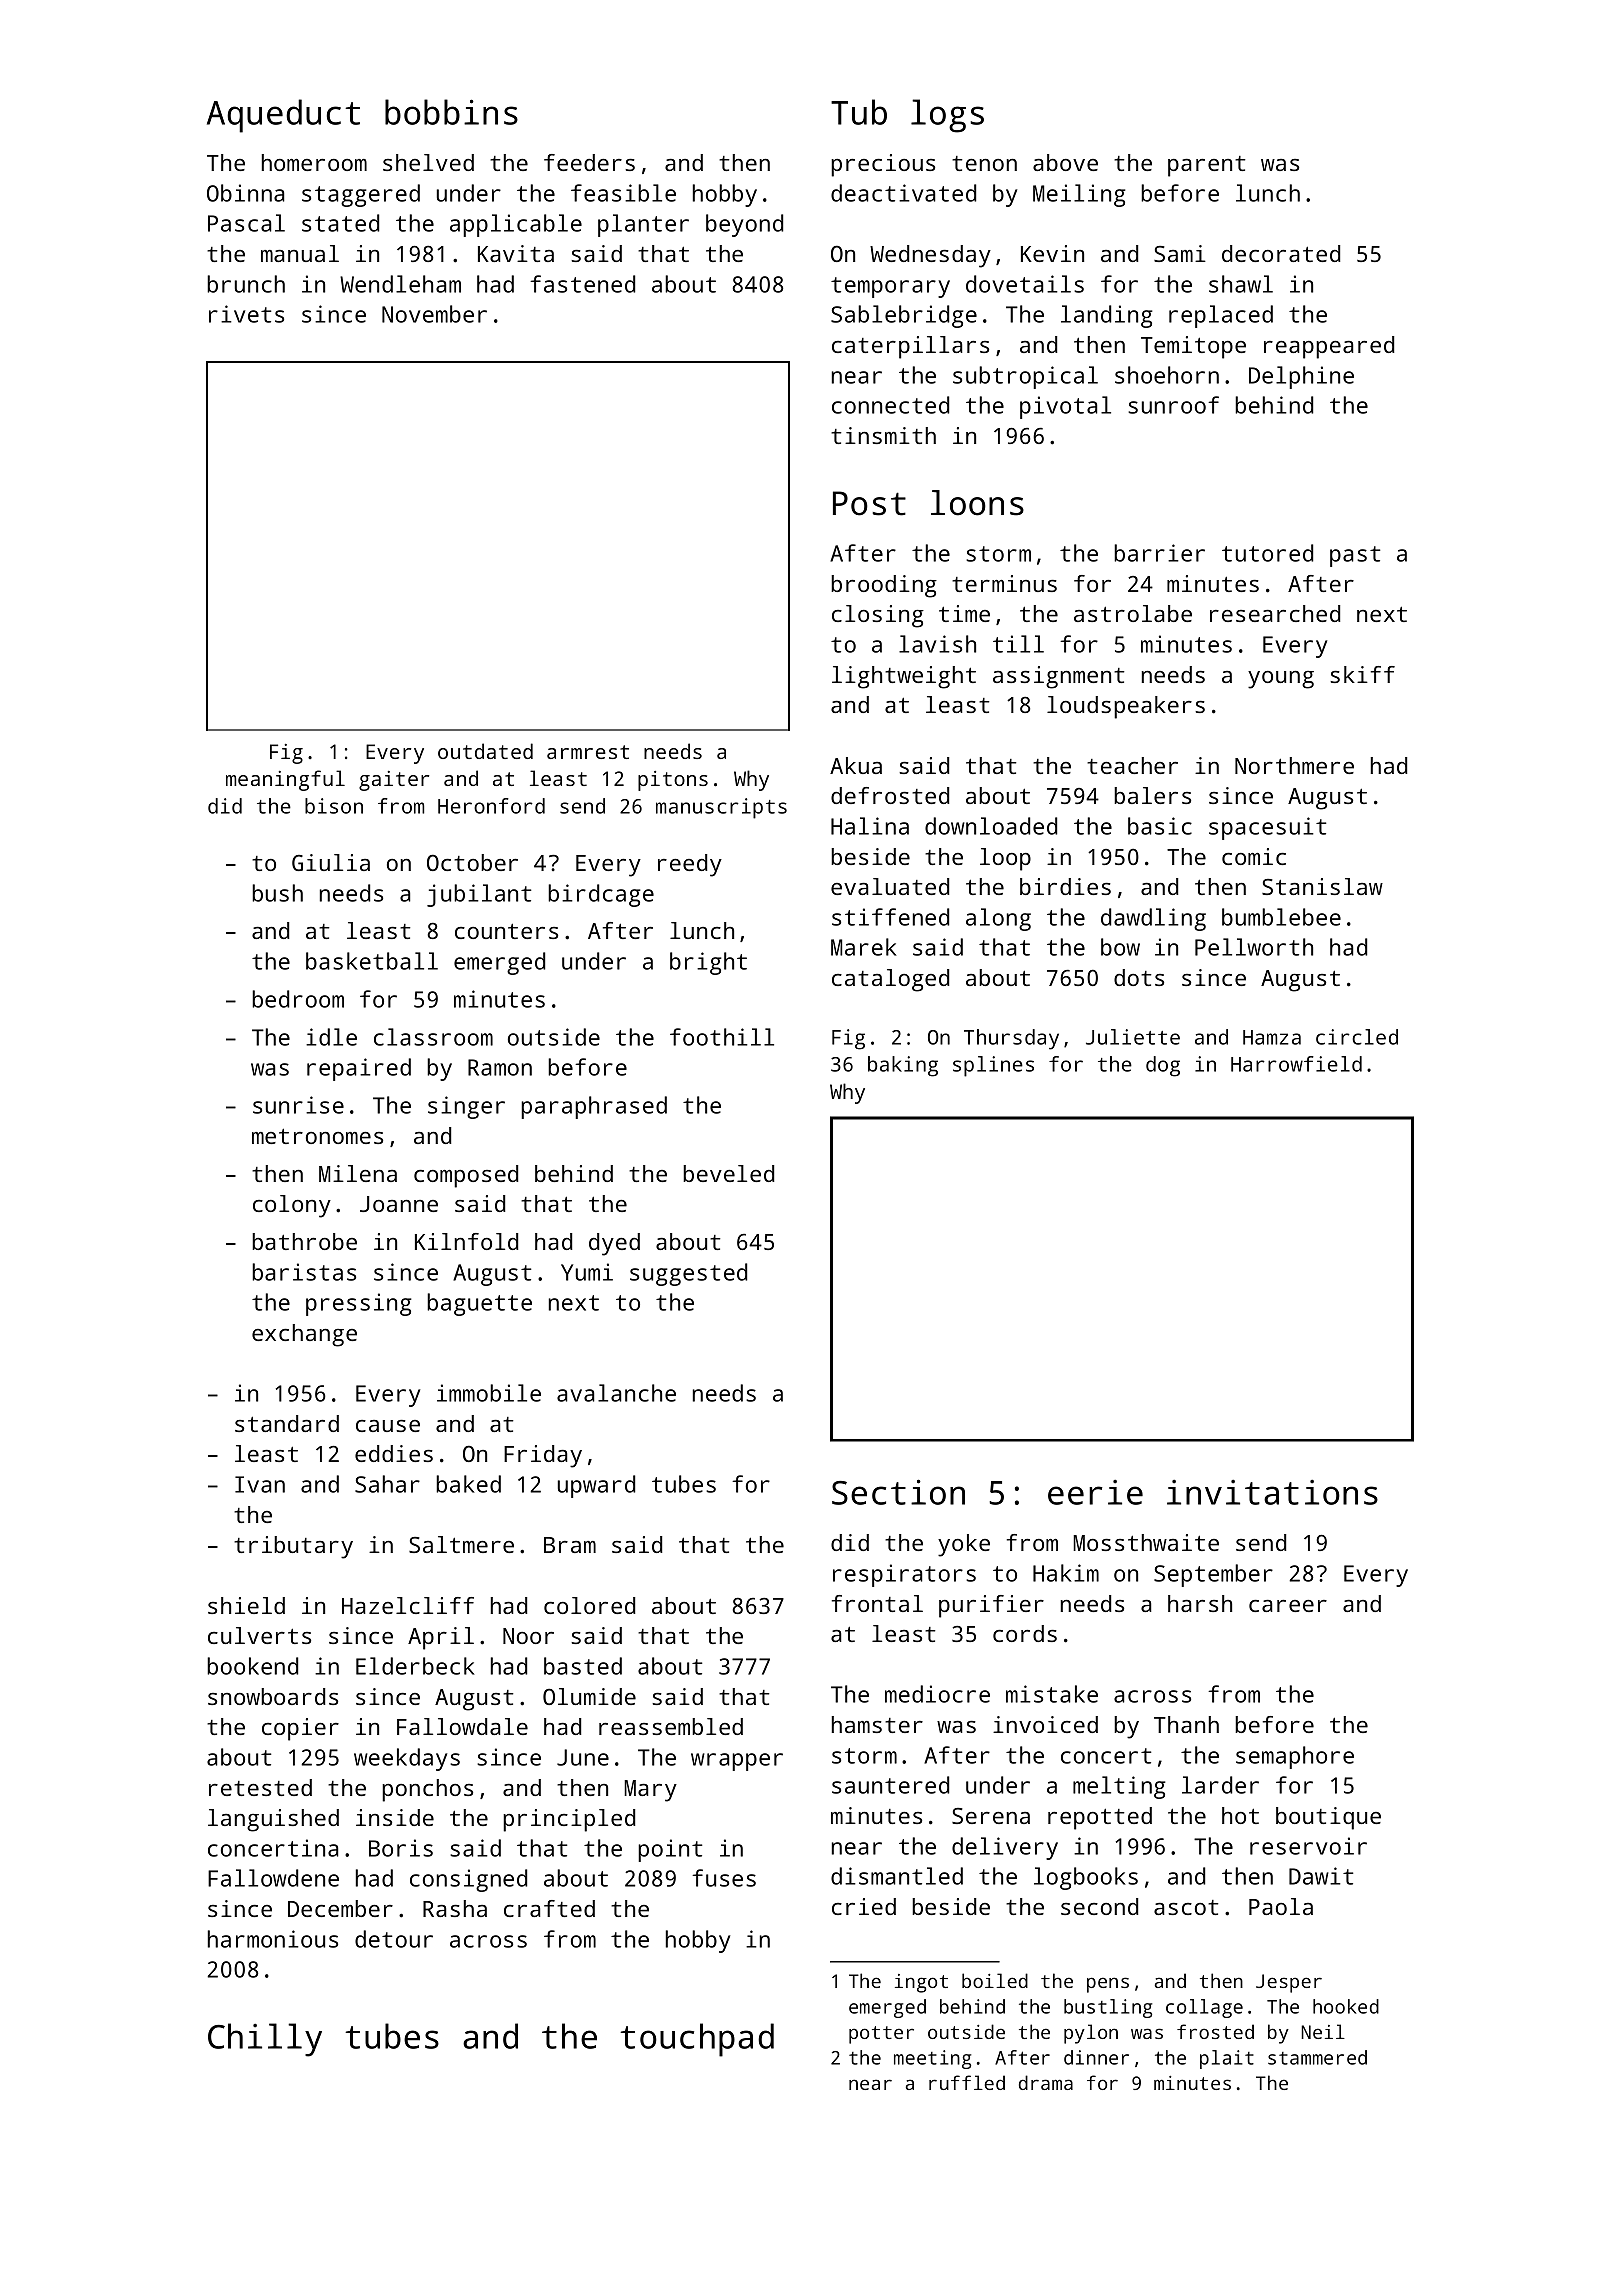 The image size is (1620, 2292). Describe the element at coordinates (246, 223) in the screenshot. I see `Pascal` at that location.
